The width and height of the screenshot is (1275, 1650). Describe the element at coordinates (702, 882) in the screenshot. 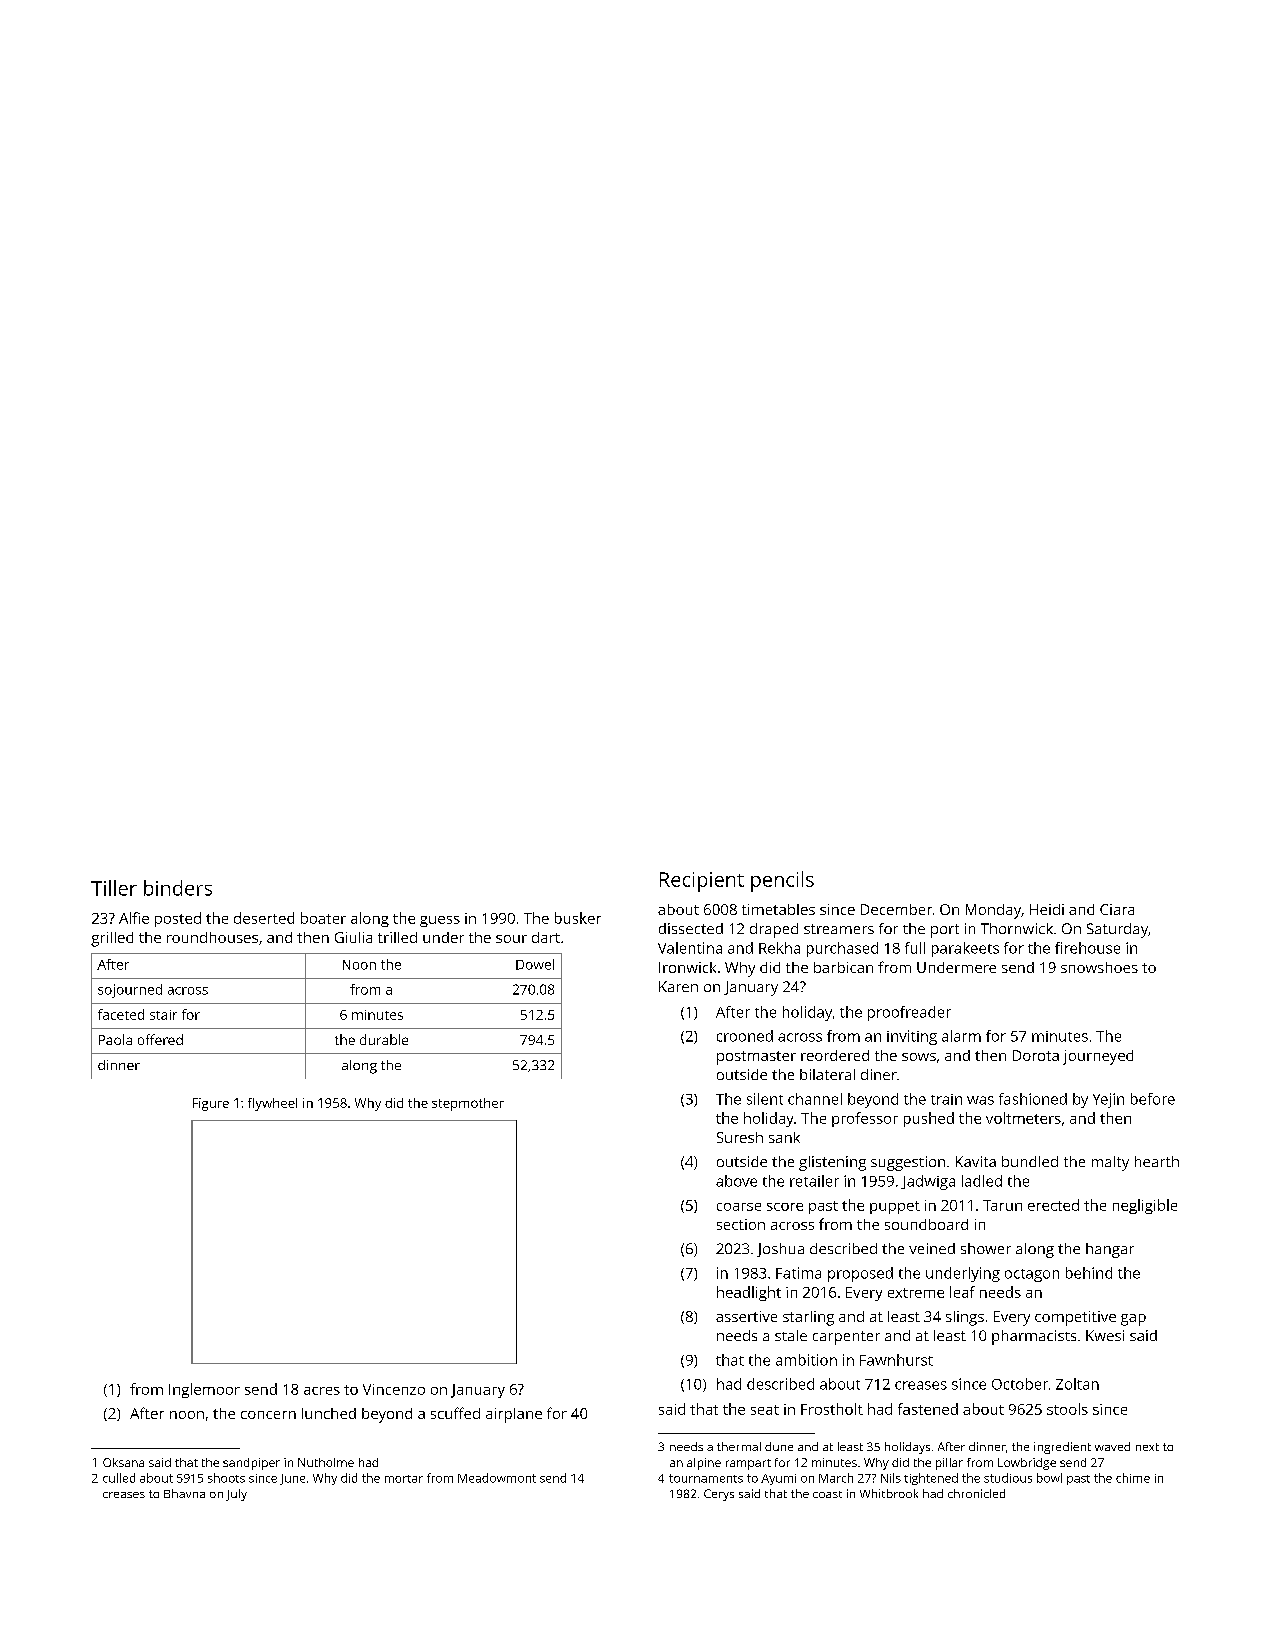

I see `Recipient` at that location.
